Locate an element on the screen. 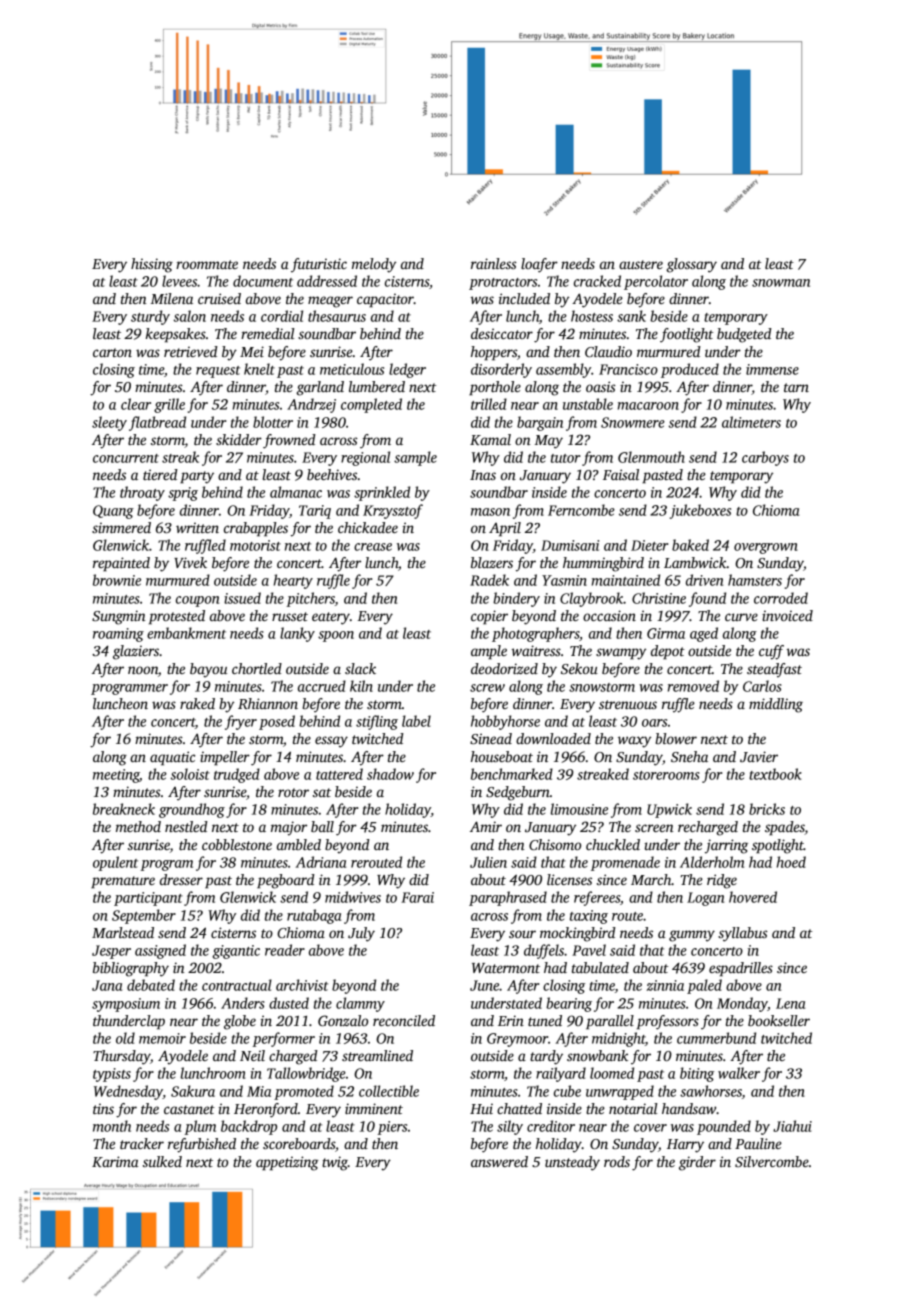  hoppers is located at coordinates (494, 353).
